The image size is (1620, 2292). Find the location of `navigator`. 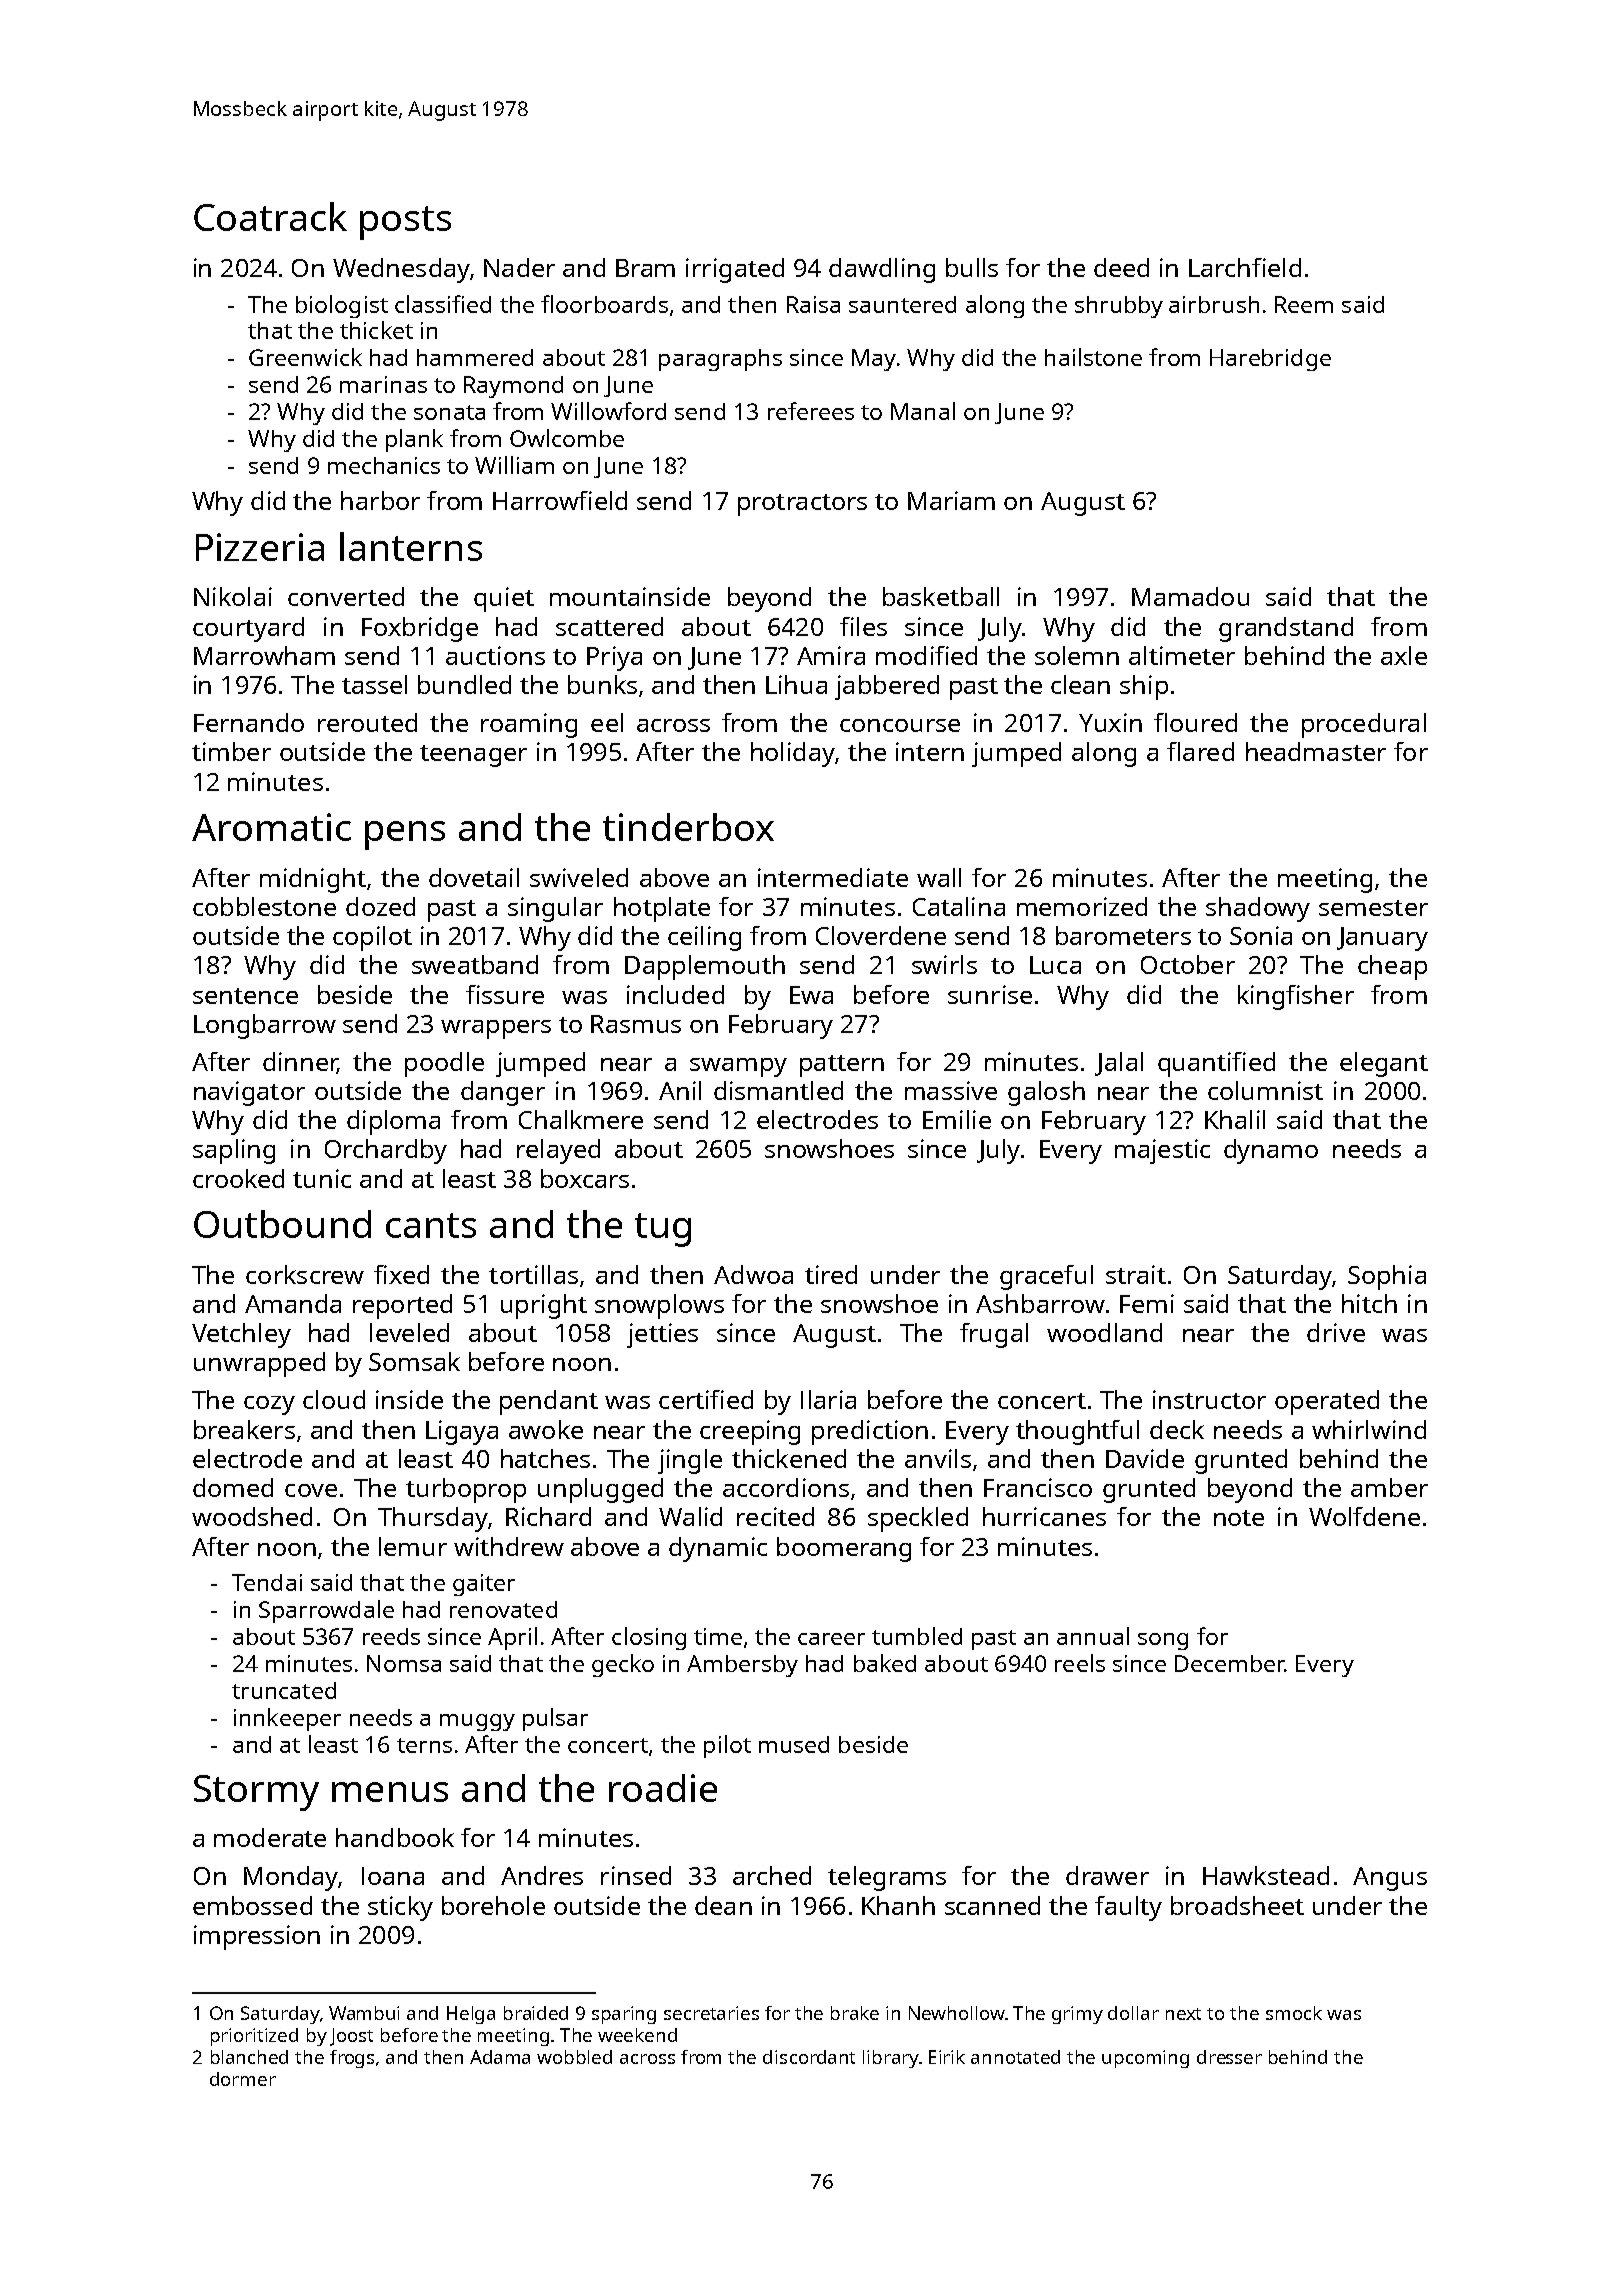

navigator is located at coordinates (249, 1093).
